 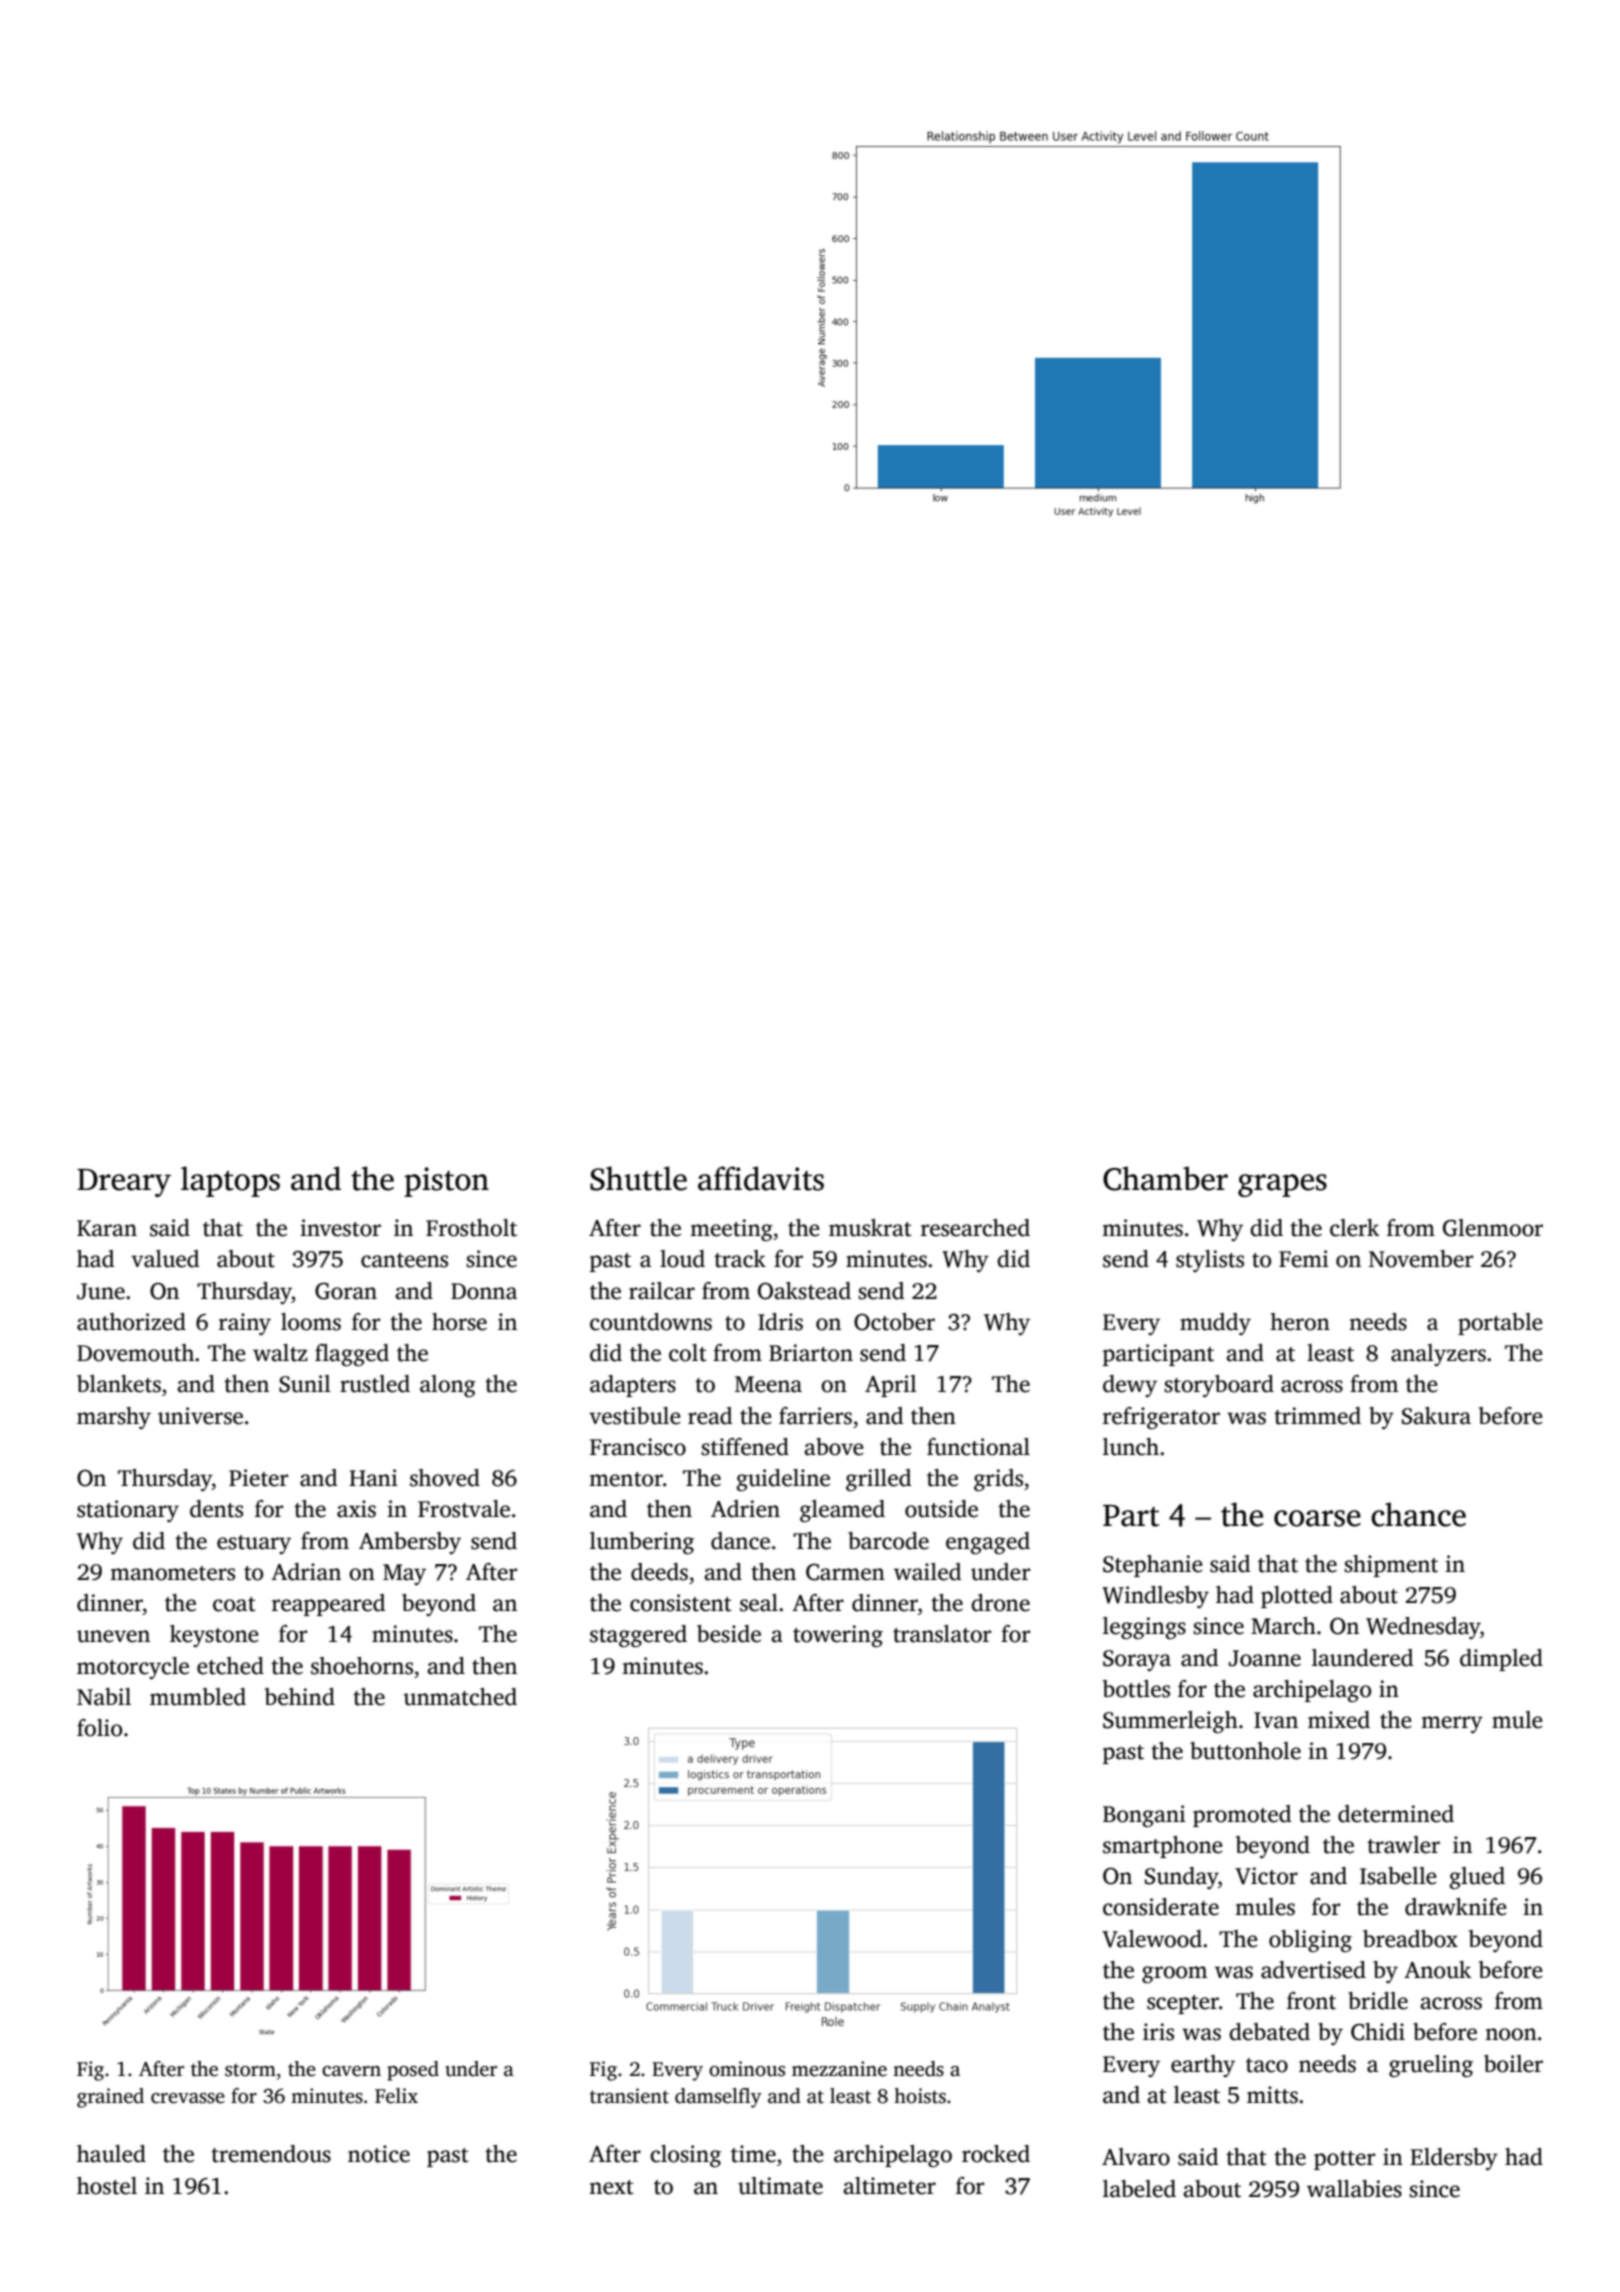 What do you see at coordinates (1136, 2157) in the screenshot?
I see `Alvaro` at bounding box center [1136, 2157].
